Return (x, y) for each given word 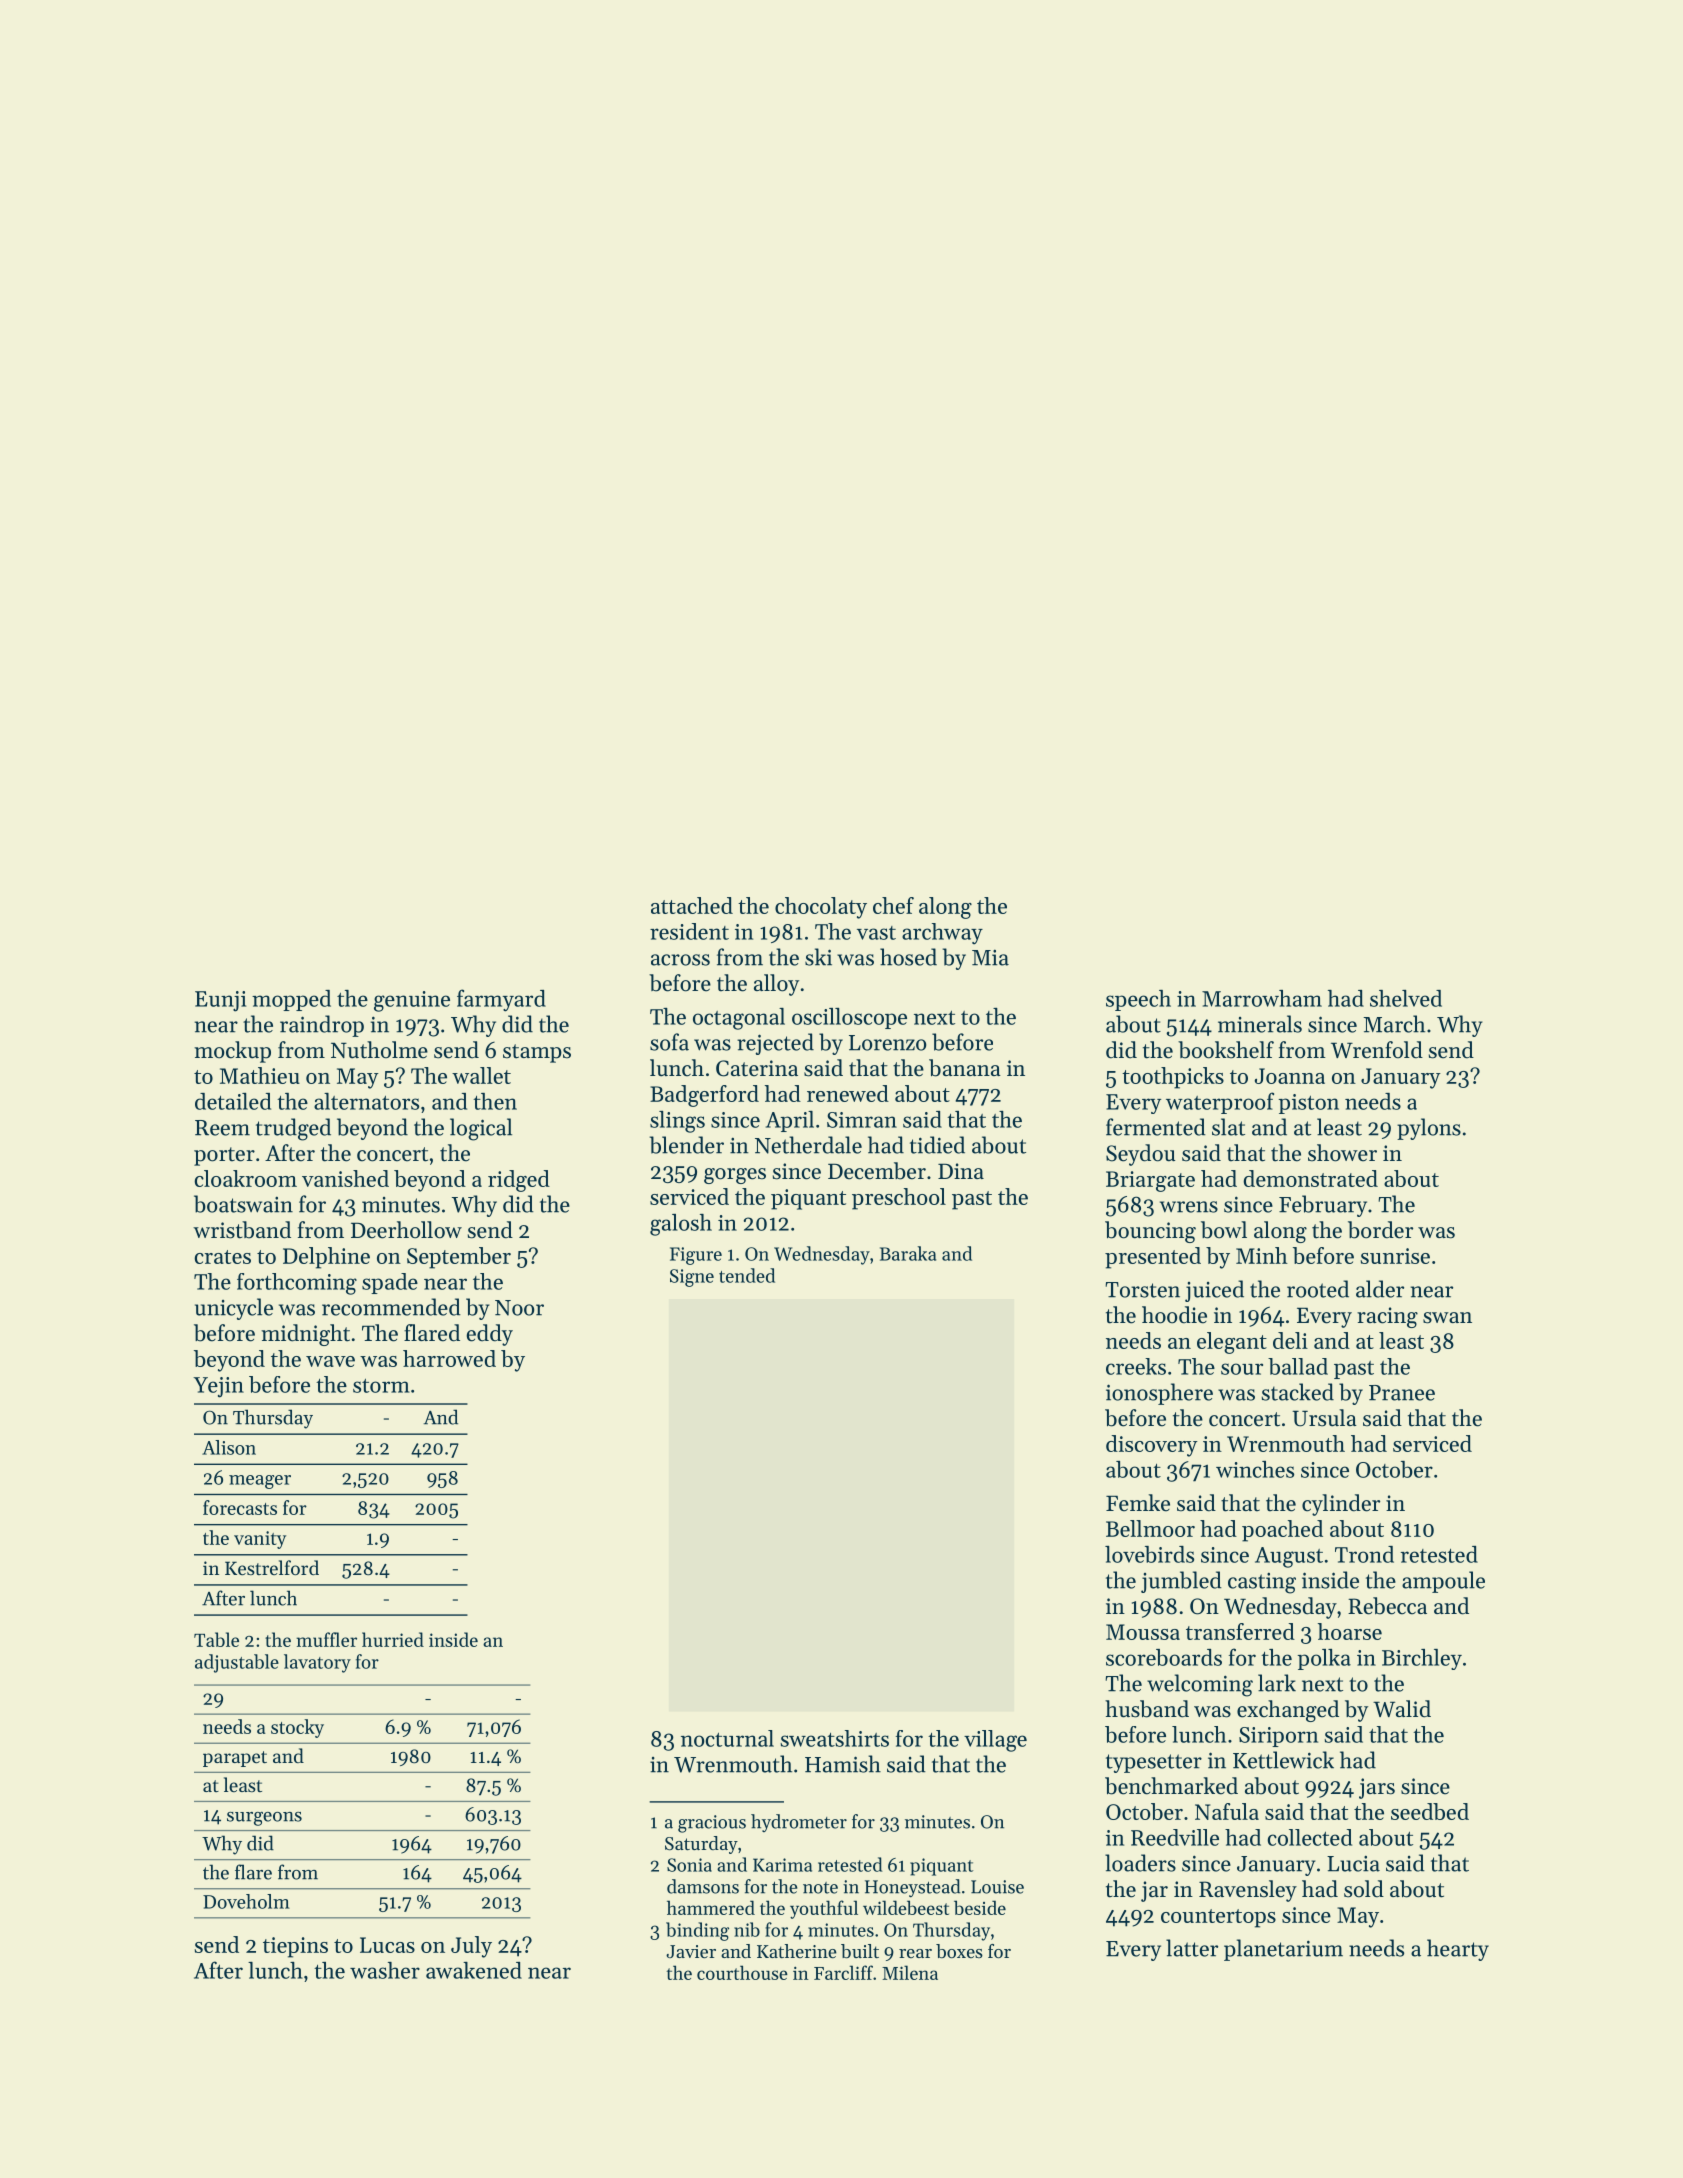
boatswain (243, 1204)
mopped (291, 1000)
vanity (260, 1540)
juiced (1214, 1291)
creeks (1136, 1366)
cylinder (1341, 1505)
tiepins (295, 1947)
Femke (1138, 1503)
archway (942, 933)
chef (893, 905)
